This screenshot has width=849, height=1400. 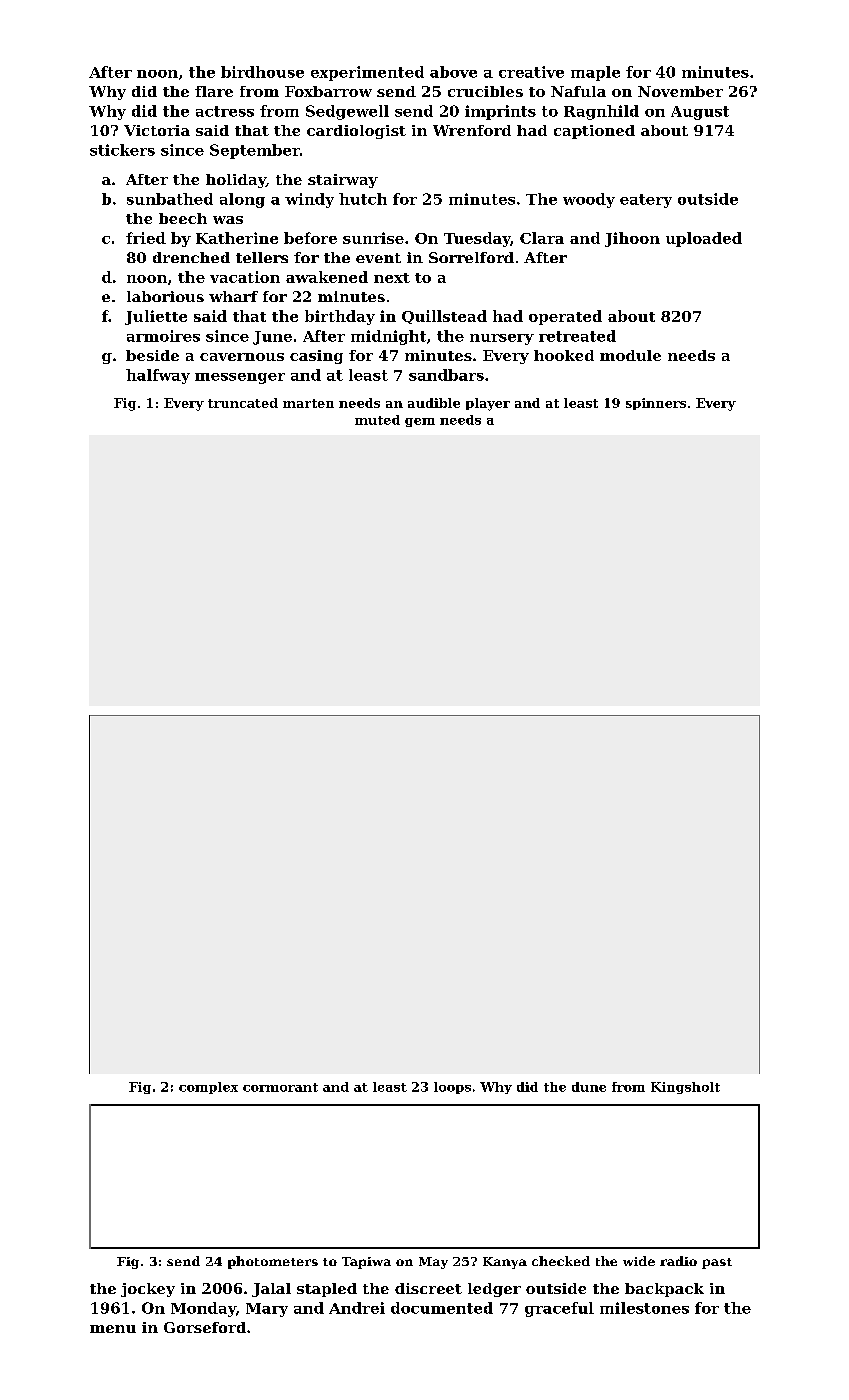 I want to click on complex, so click(x=208, y=1088).
